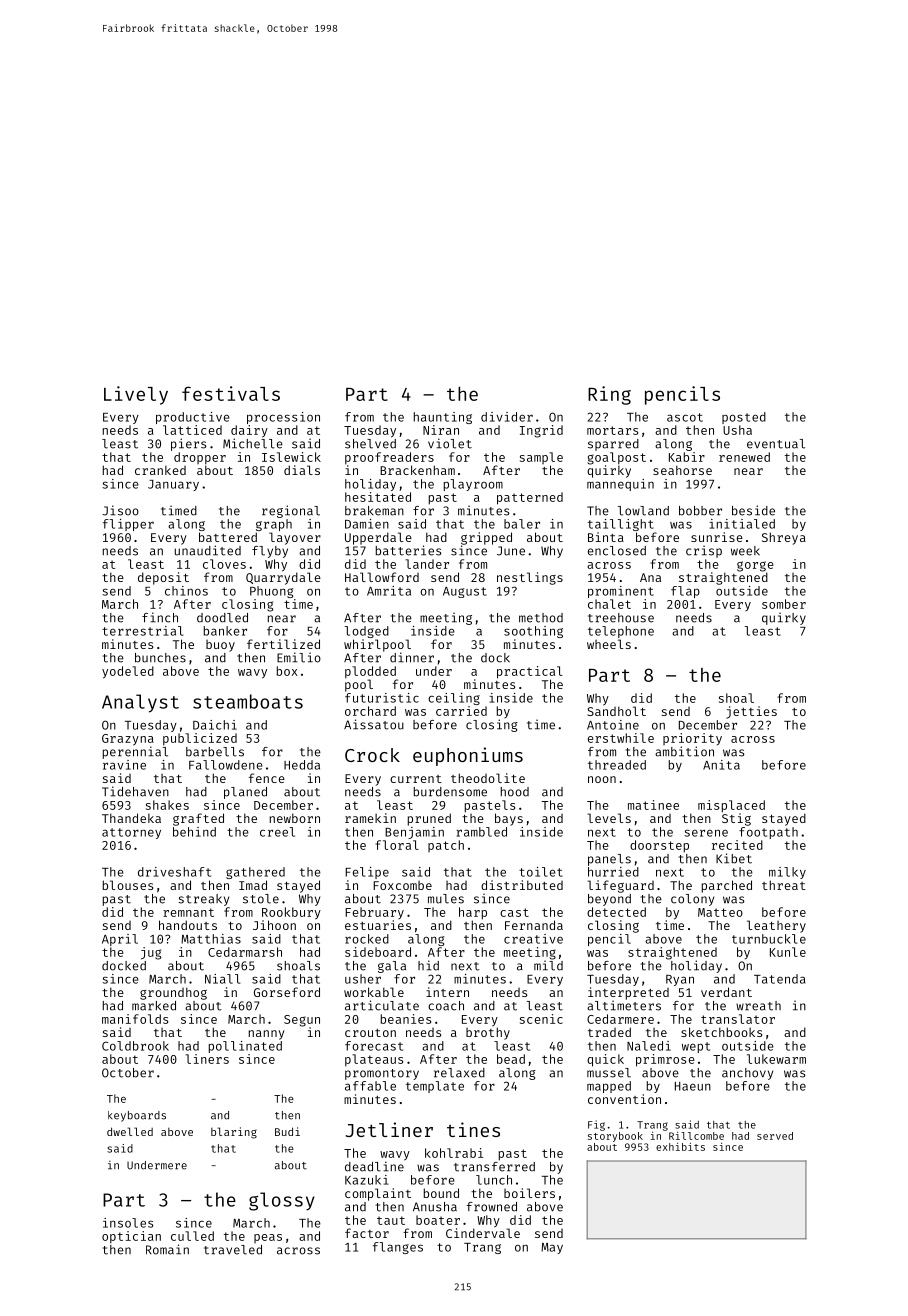 This image has width=908, height=1316. I want to click on May, so click(552, 1248).
